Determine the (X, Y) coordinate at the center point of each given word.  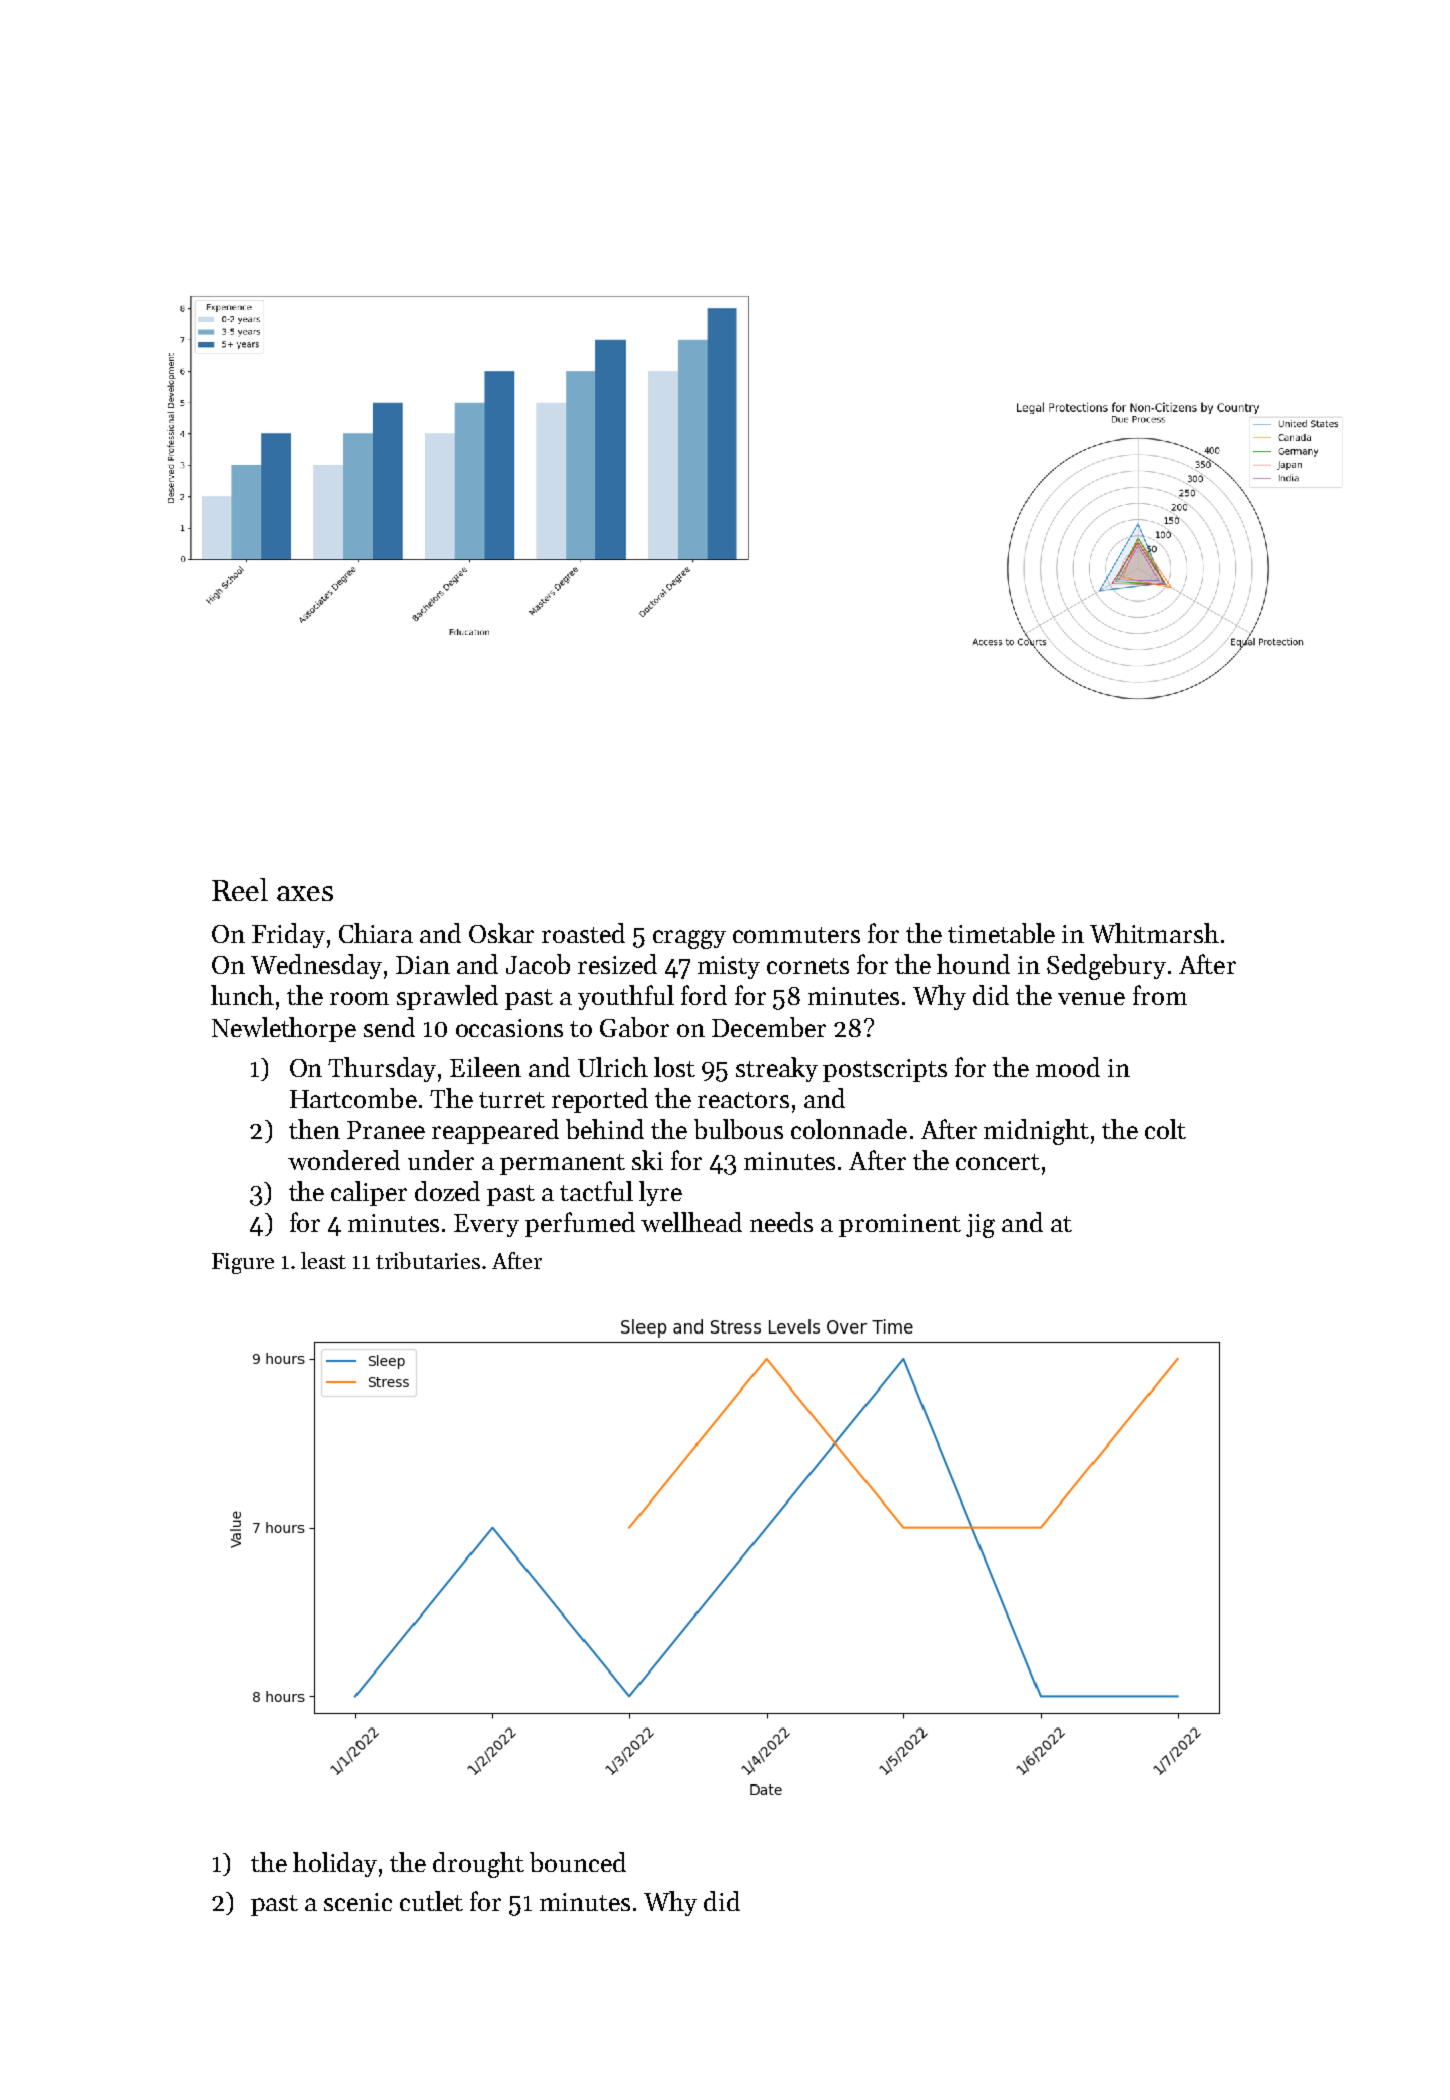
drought (478, 1865)
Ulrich (613, 1067)
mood (1068, 1067)
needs (781, 1222)
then (314, 1129)
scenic (358, 1902)
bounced (578, 1862)
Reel (240, 889)
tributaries (428, 1260)
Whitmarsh (1154, 933)
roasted (583, 933)
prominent (900, 1225)
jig (980, 1226)
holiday (335, 1864)
